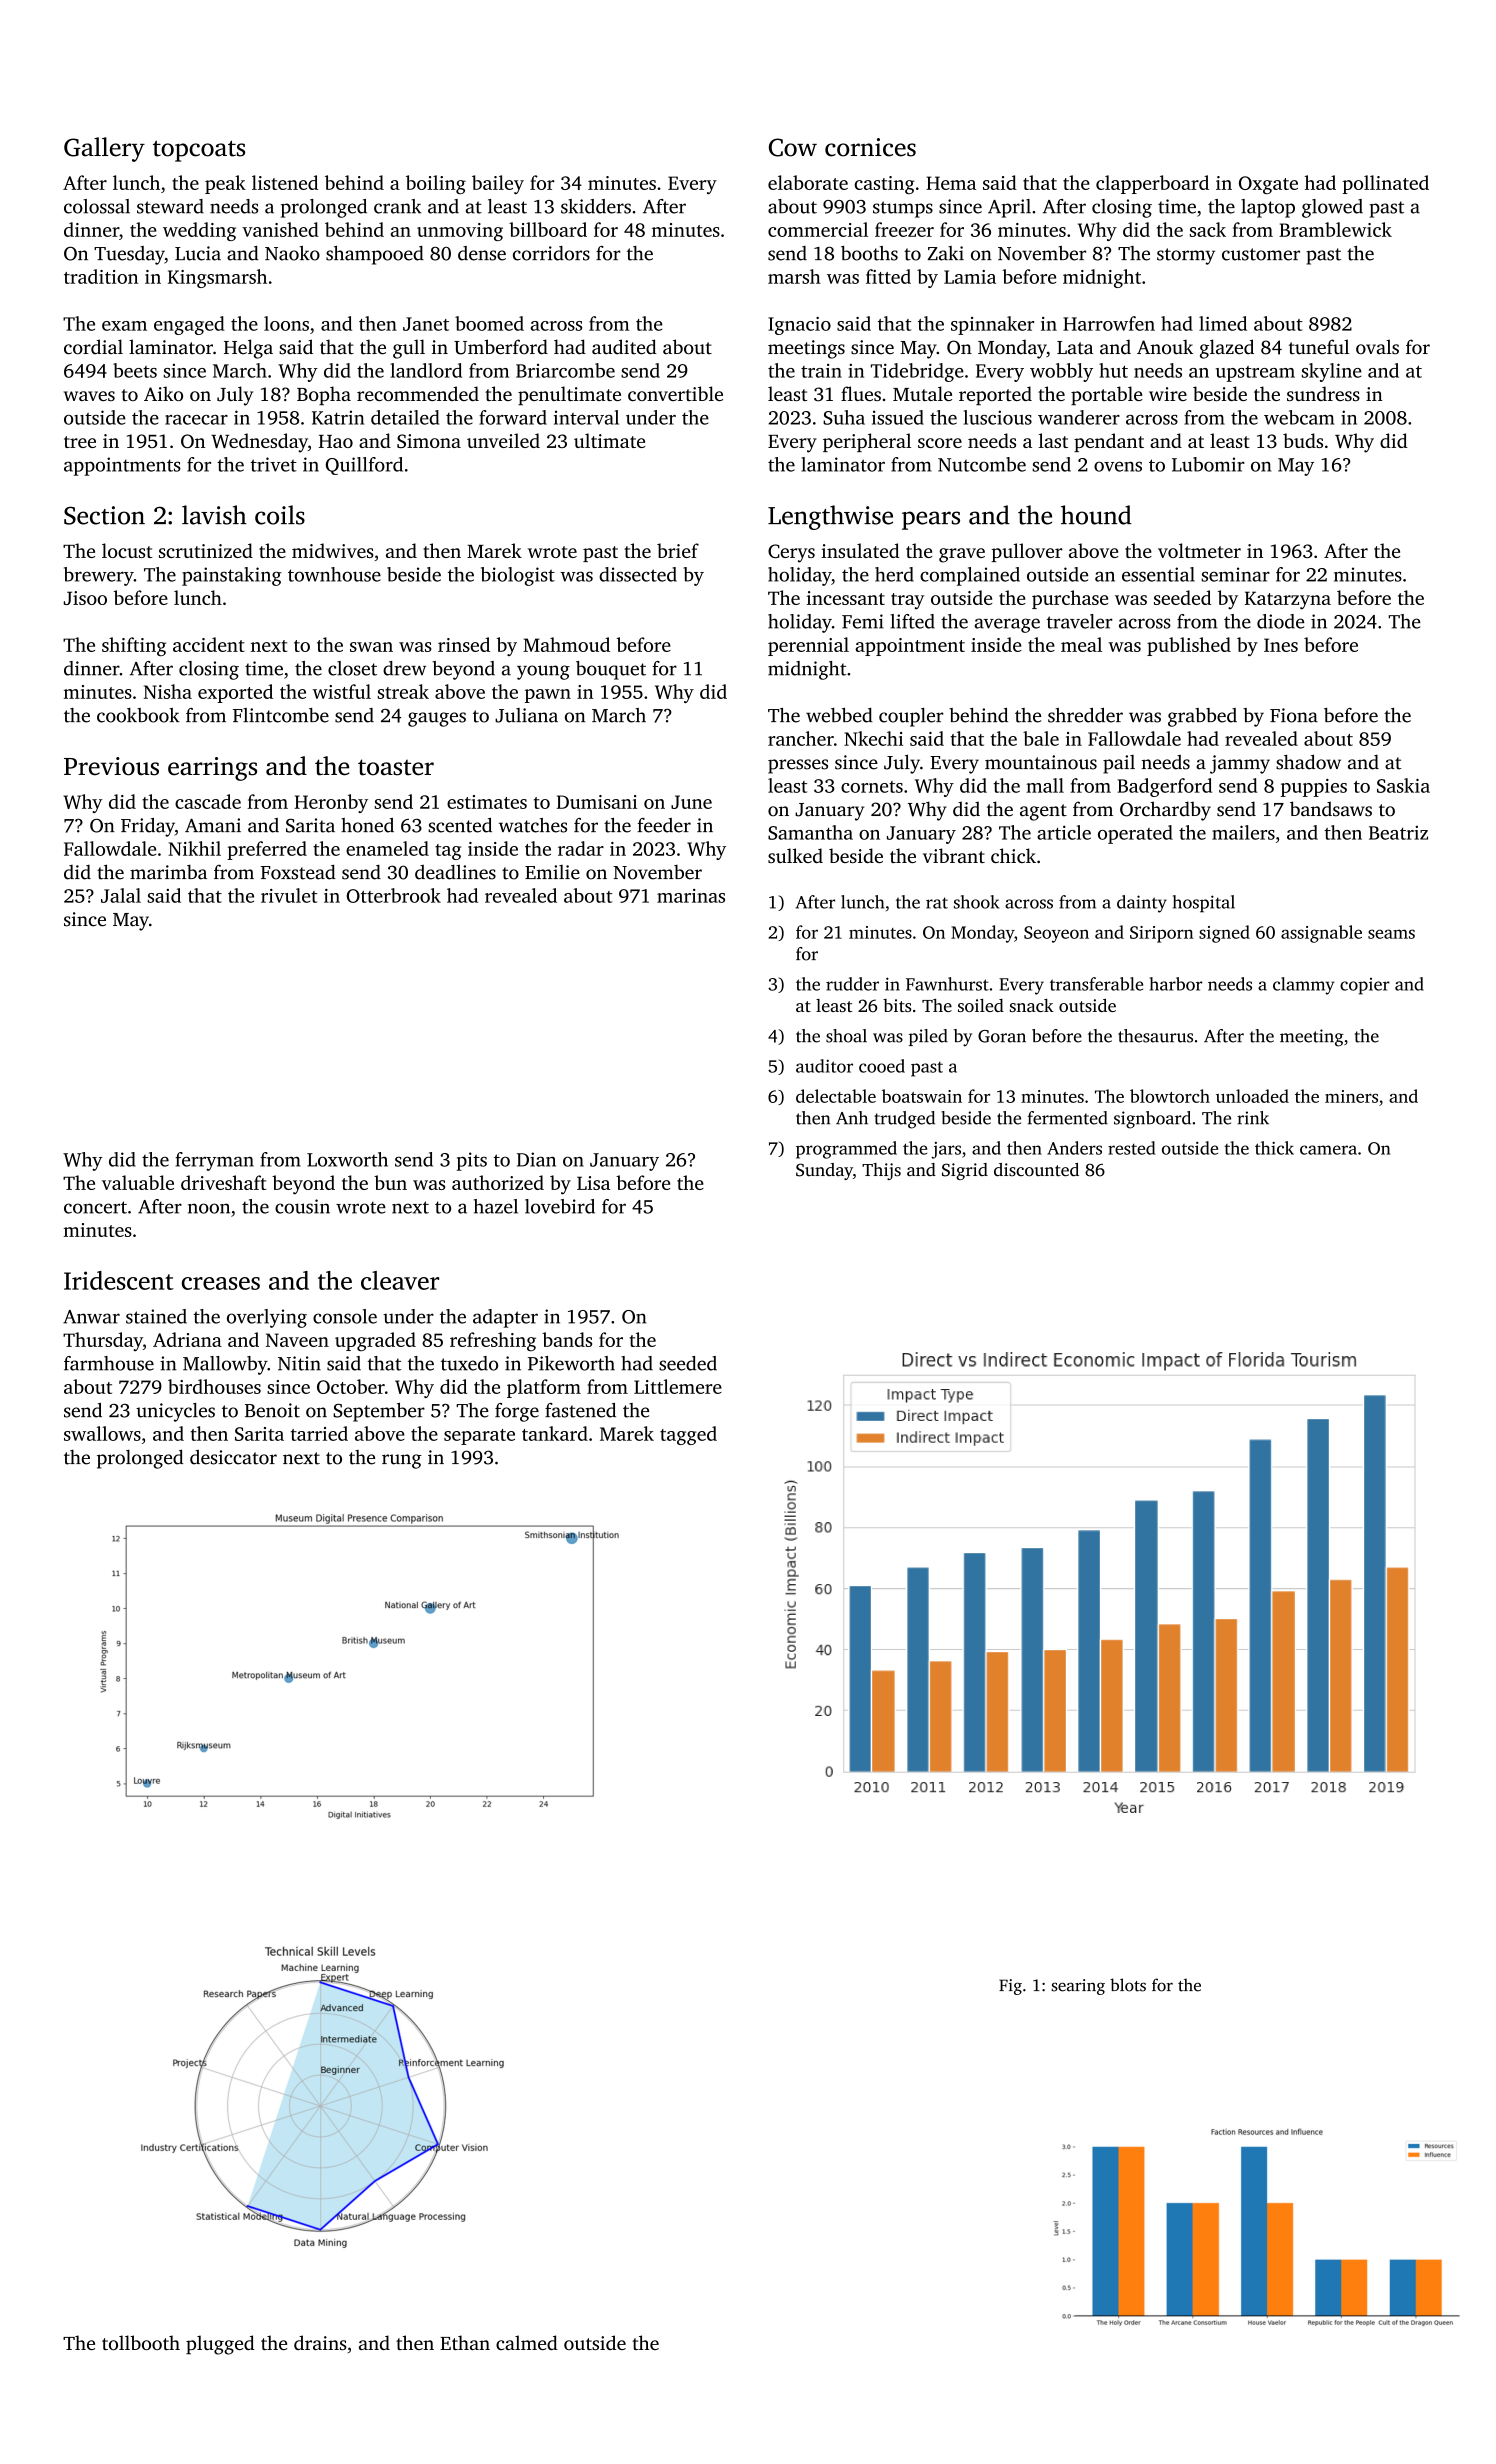 This page has width=1496, height=2464. I want to click on Emilie, so click(552, 872).
